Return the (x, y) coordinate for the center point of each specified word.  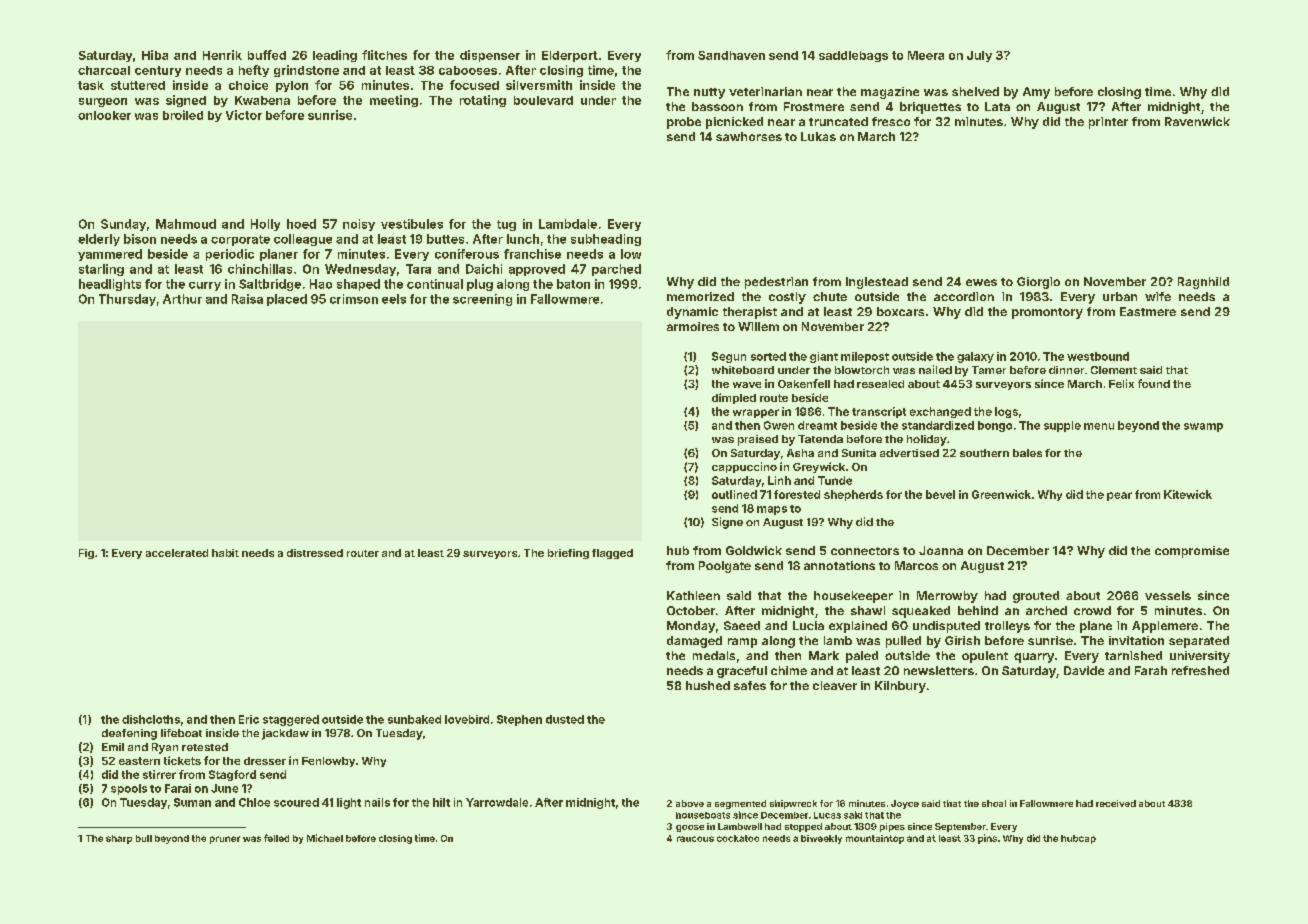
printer (1108, 123)
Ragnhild (1203, 283)
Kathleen (693, 595)
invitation (1136, 640)
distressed (315, 553)
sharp (119, 839)
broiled (183, 115)
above (690, 803)
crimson (354, 299)
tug (506, 225)
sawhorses (749, 136)
